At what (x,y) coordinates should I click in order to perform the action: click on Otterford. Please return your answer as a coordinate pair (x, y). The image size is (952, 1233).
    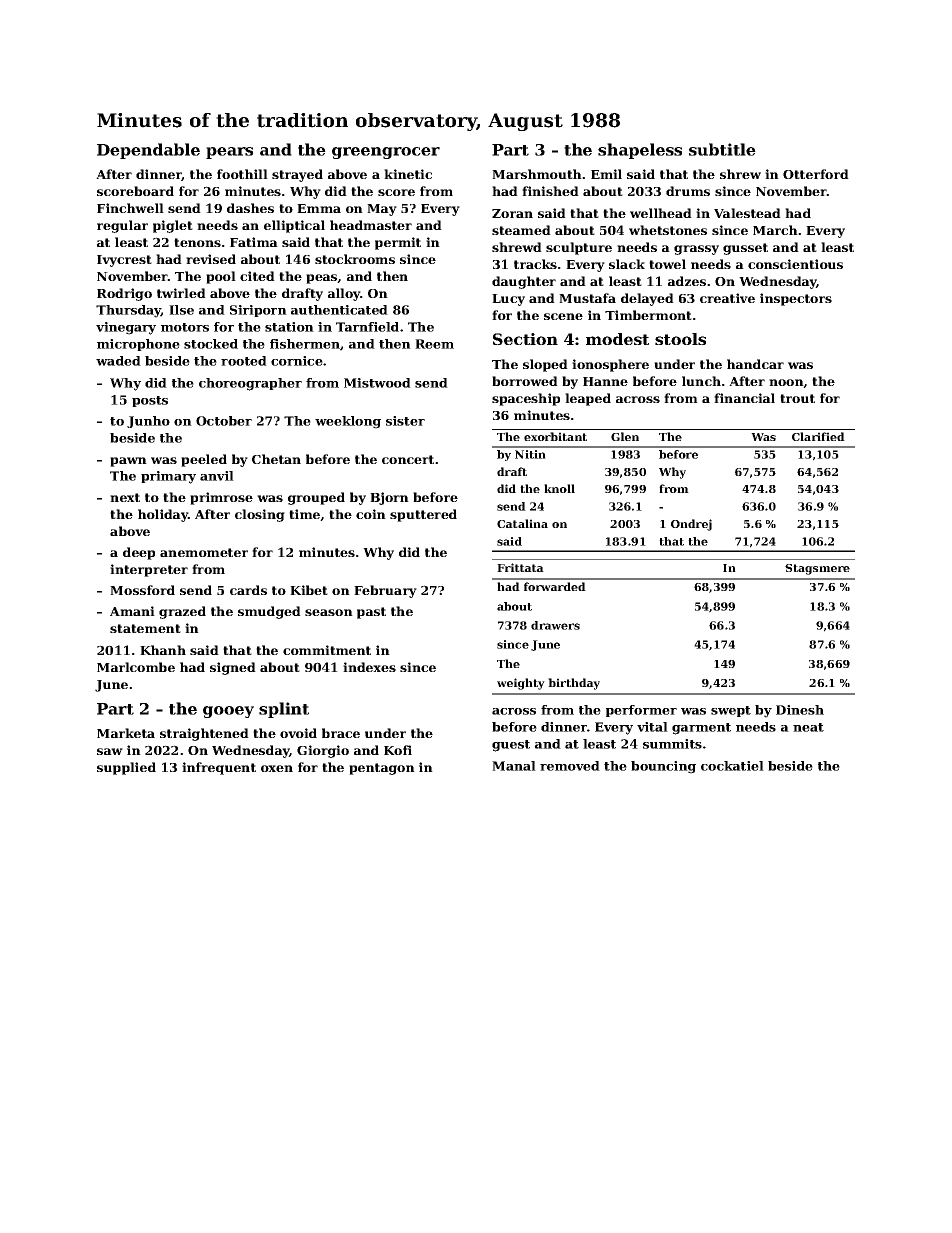
    Looking at the image, I should click on (816, 174).
